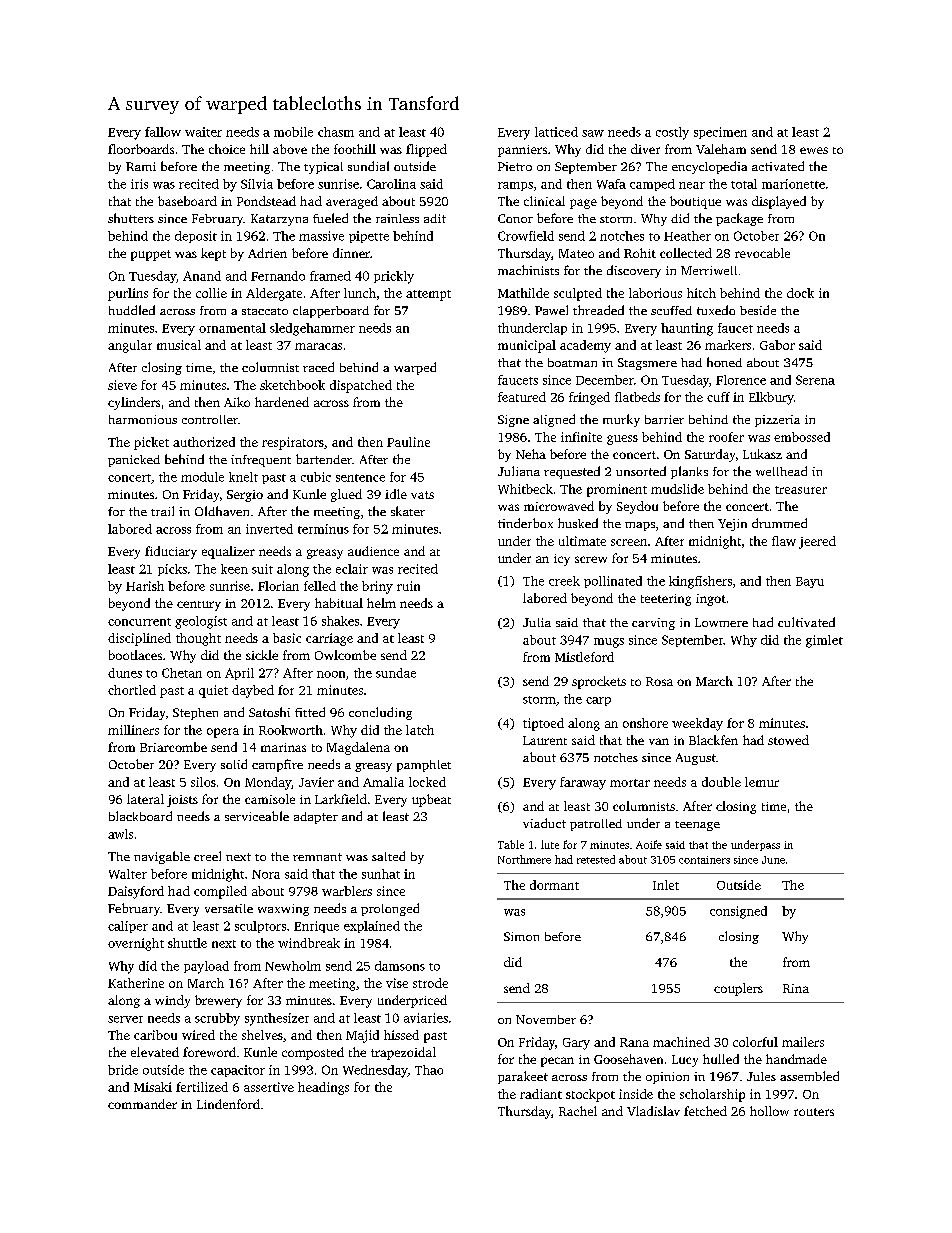 The width and height of the document is (952, 1233). Describe the element at coordinates (426, 150) in the document. I see `flipped` at that location.
